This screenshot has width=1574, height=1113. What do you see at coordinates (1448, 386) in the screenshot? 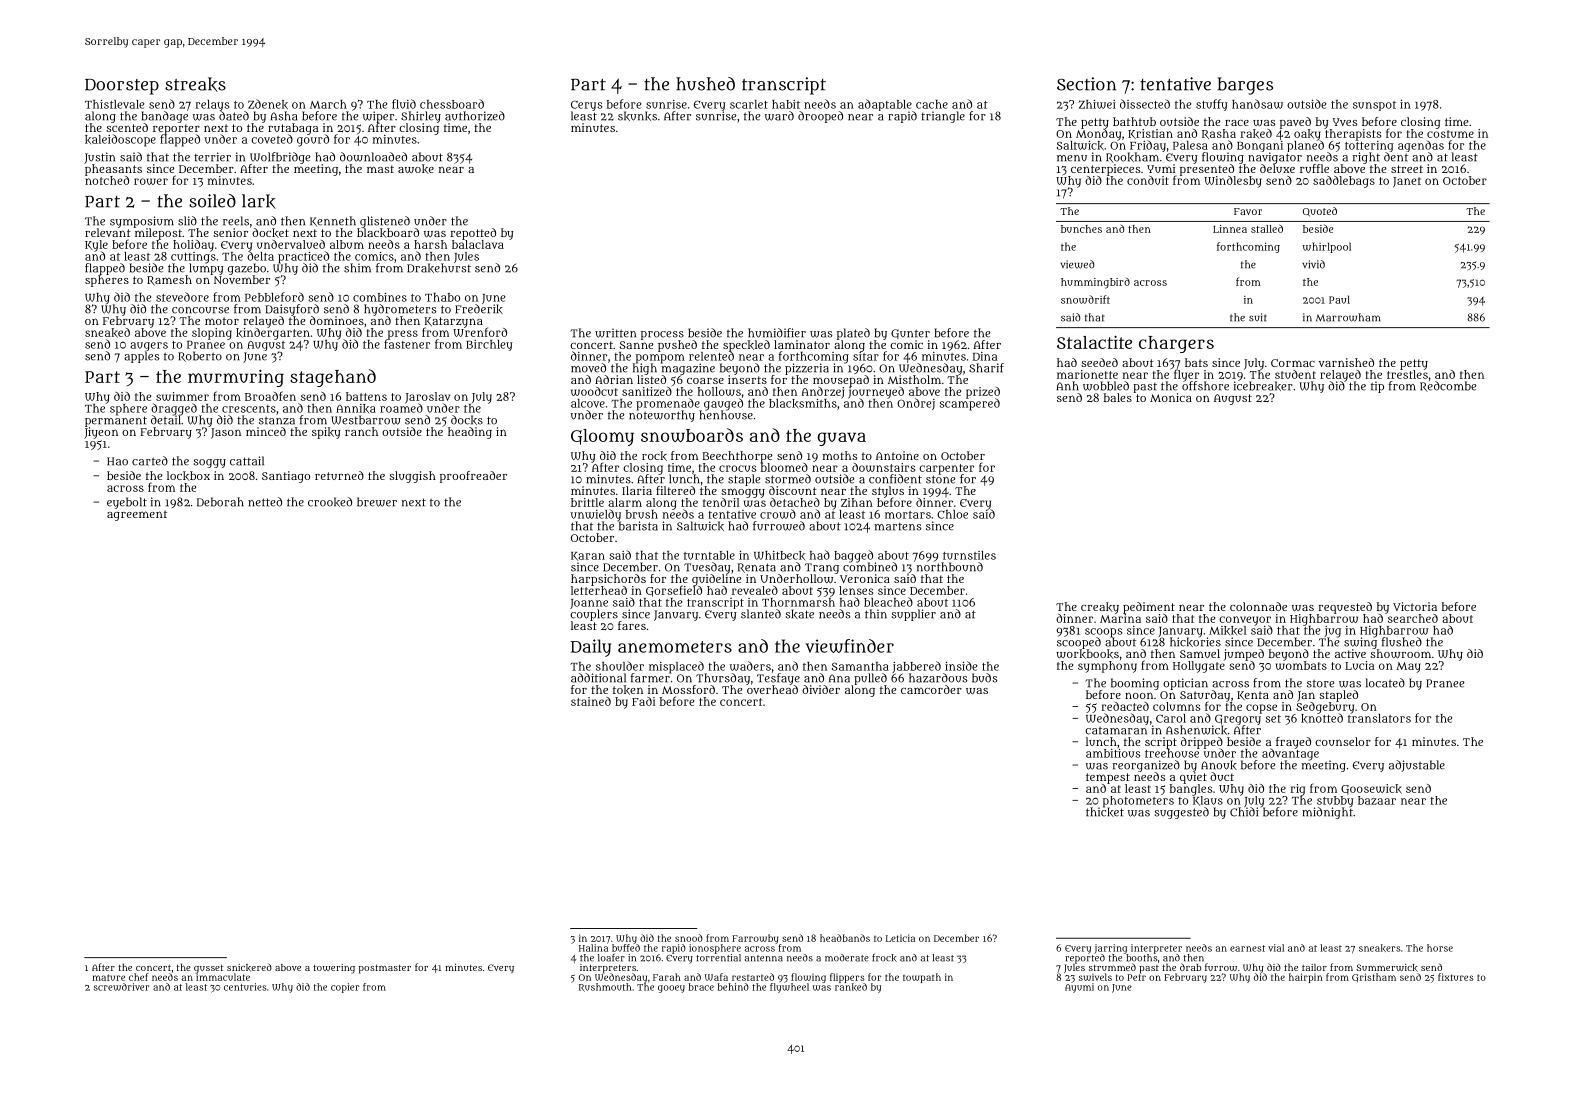
I see `Redcombe` at bounding box center [1448, 386].
